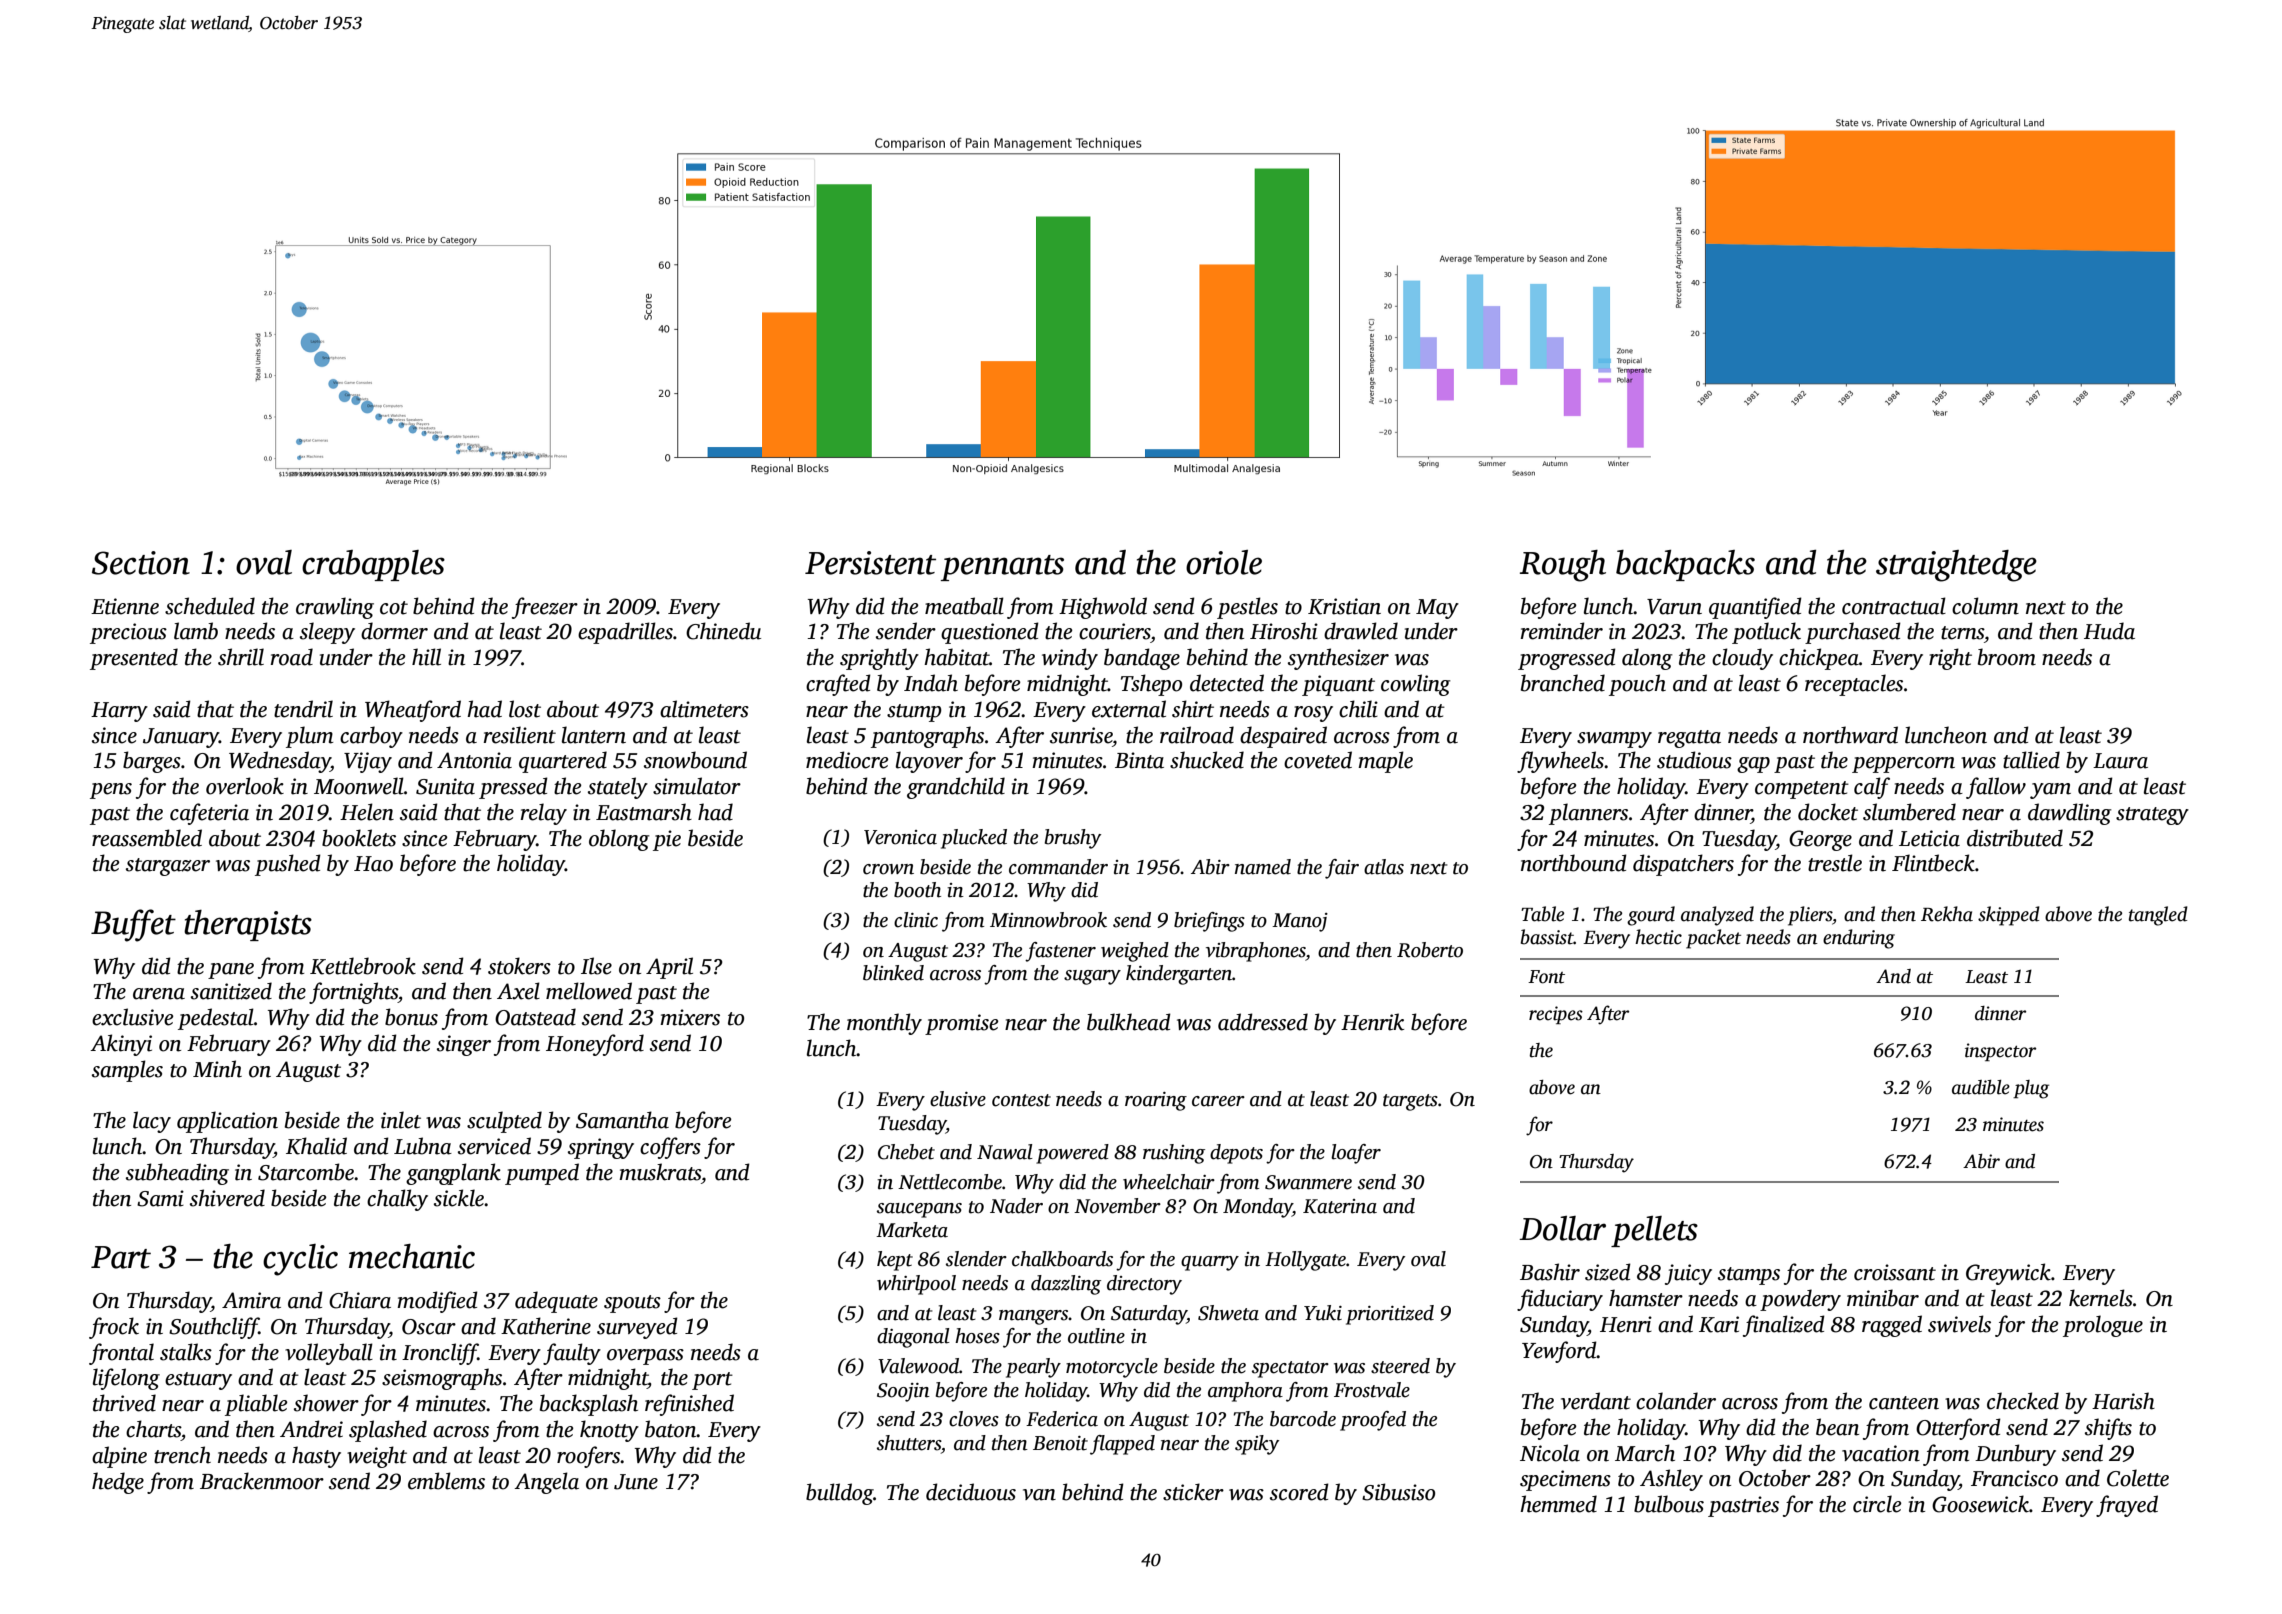 This page has width=2282, height=1614. Describe the element at coordinates (1193, 1492) in the page. I see `sticker` at that location.
